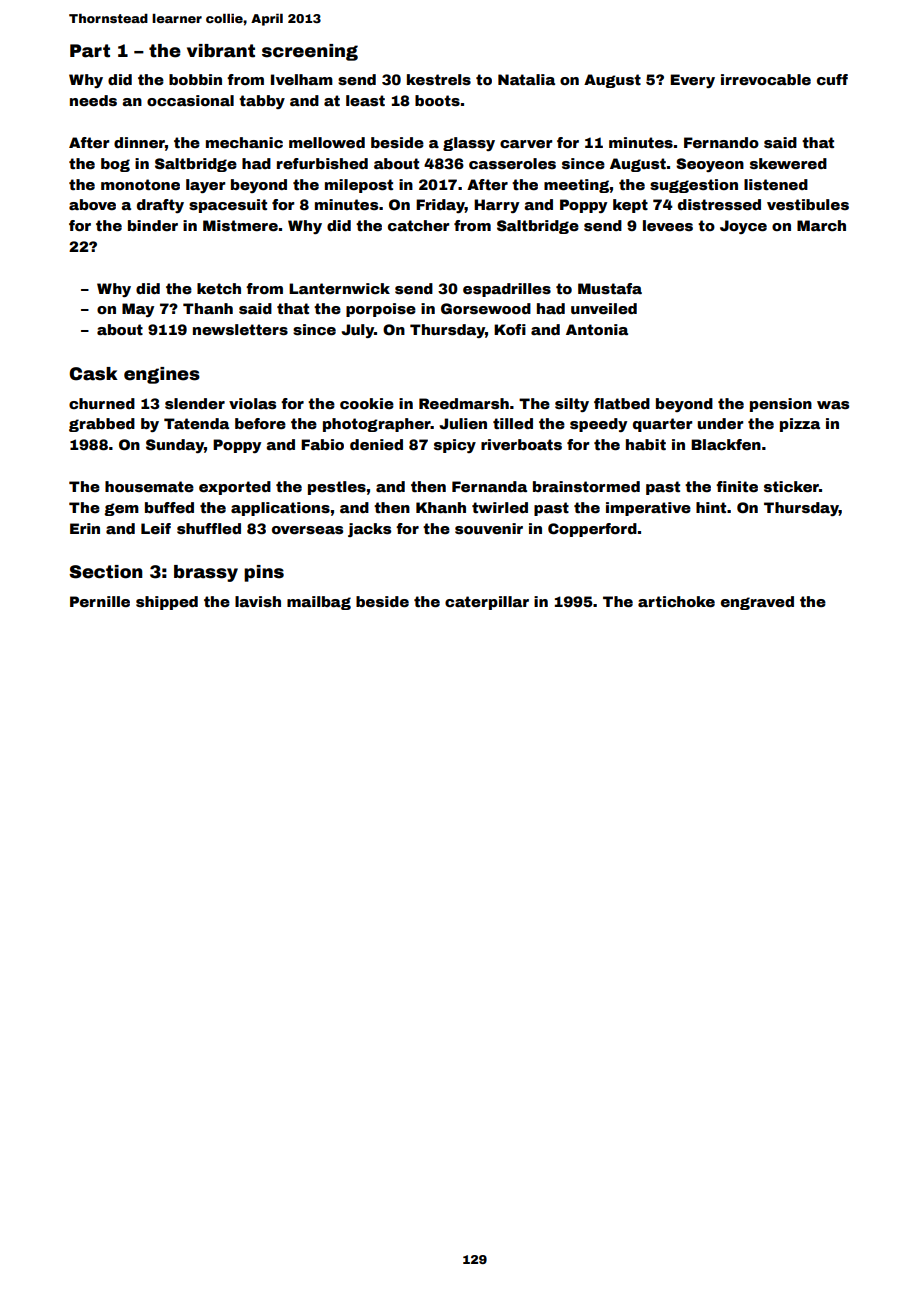  Describe the element at coordinates (102, 425) in the image. I see `grabbed` at that location.
